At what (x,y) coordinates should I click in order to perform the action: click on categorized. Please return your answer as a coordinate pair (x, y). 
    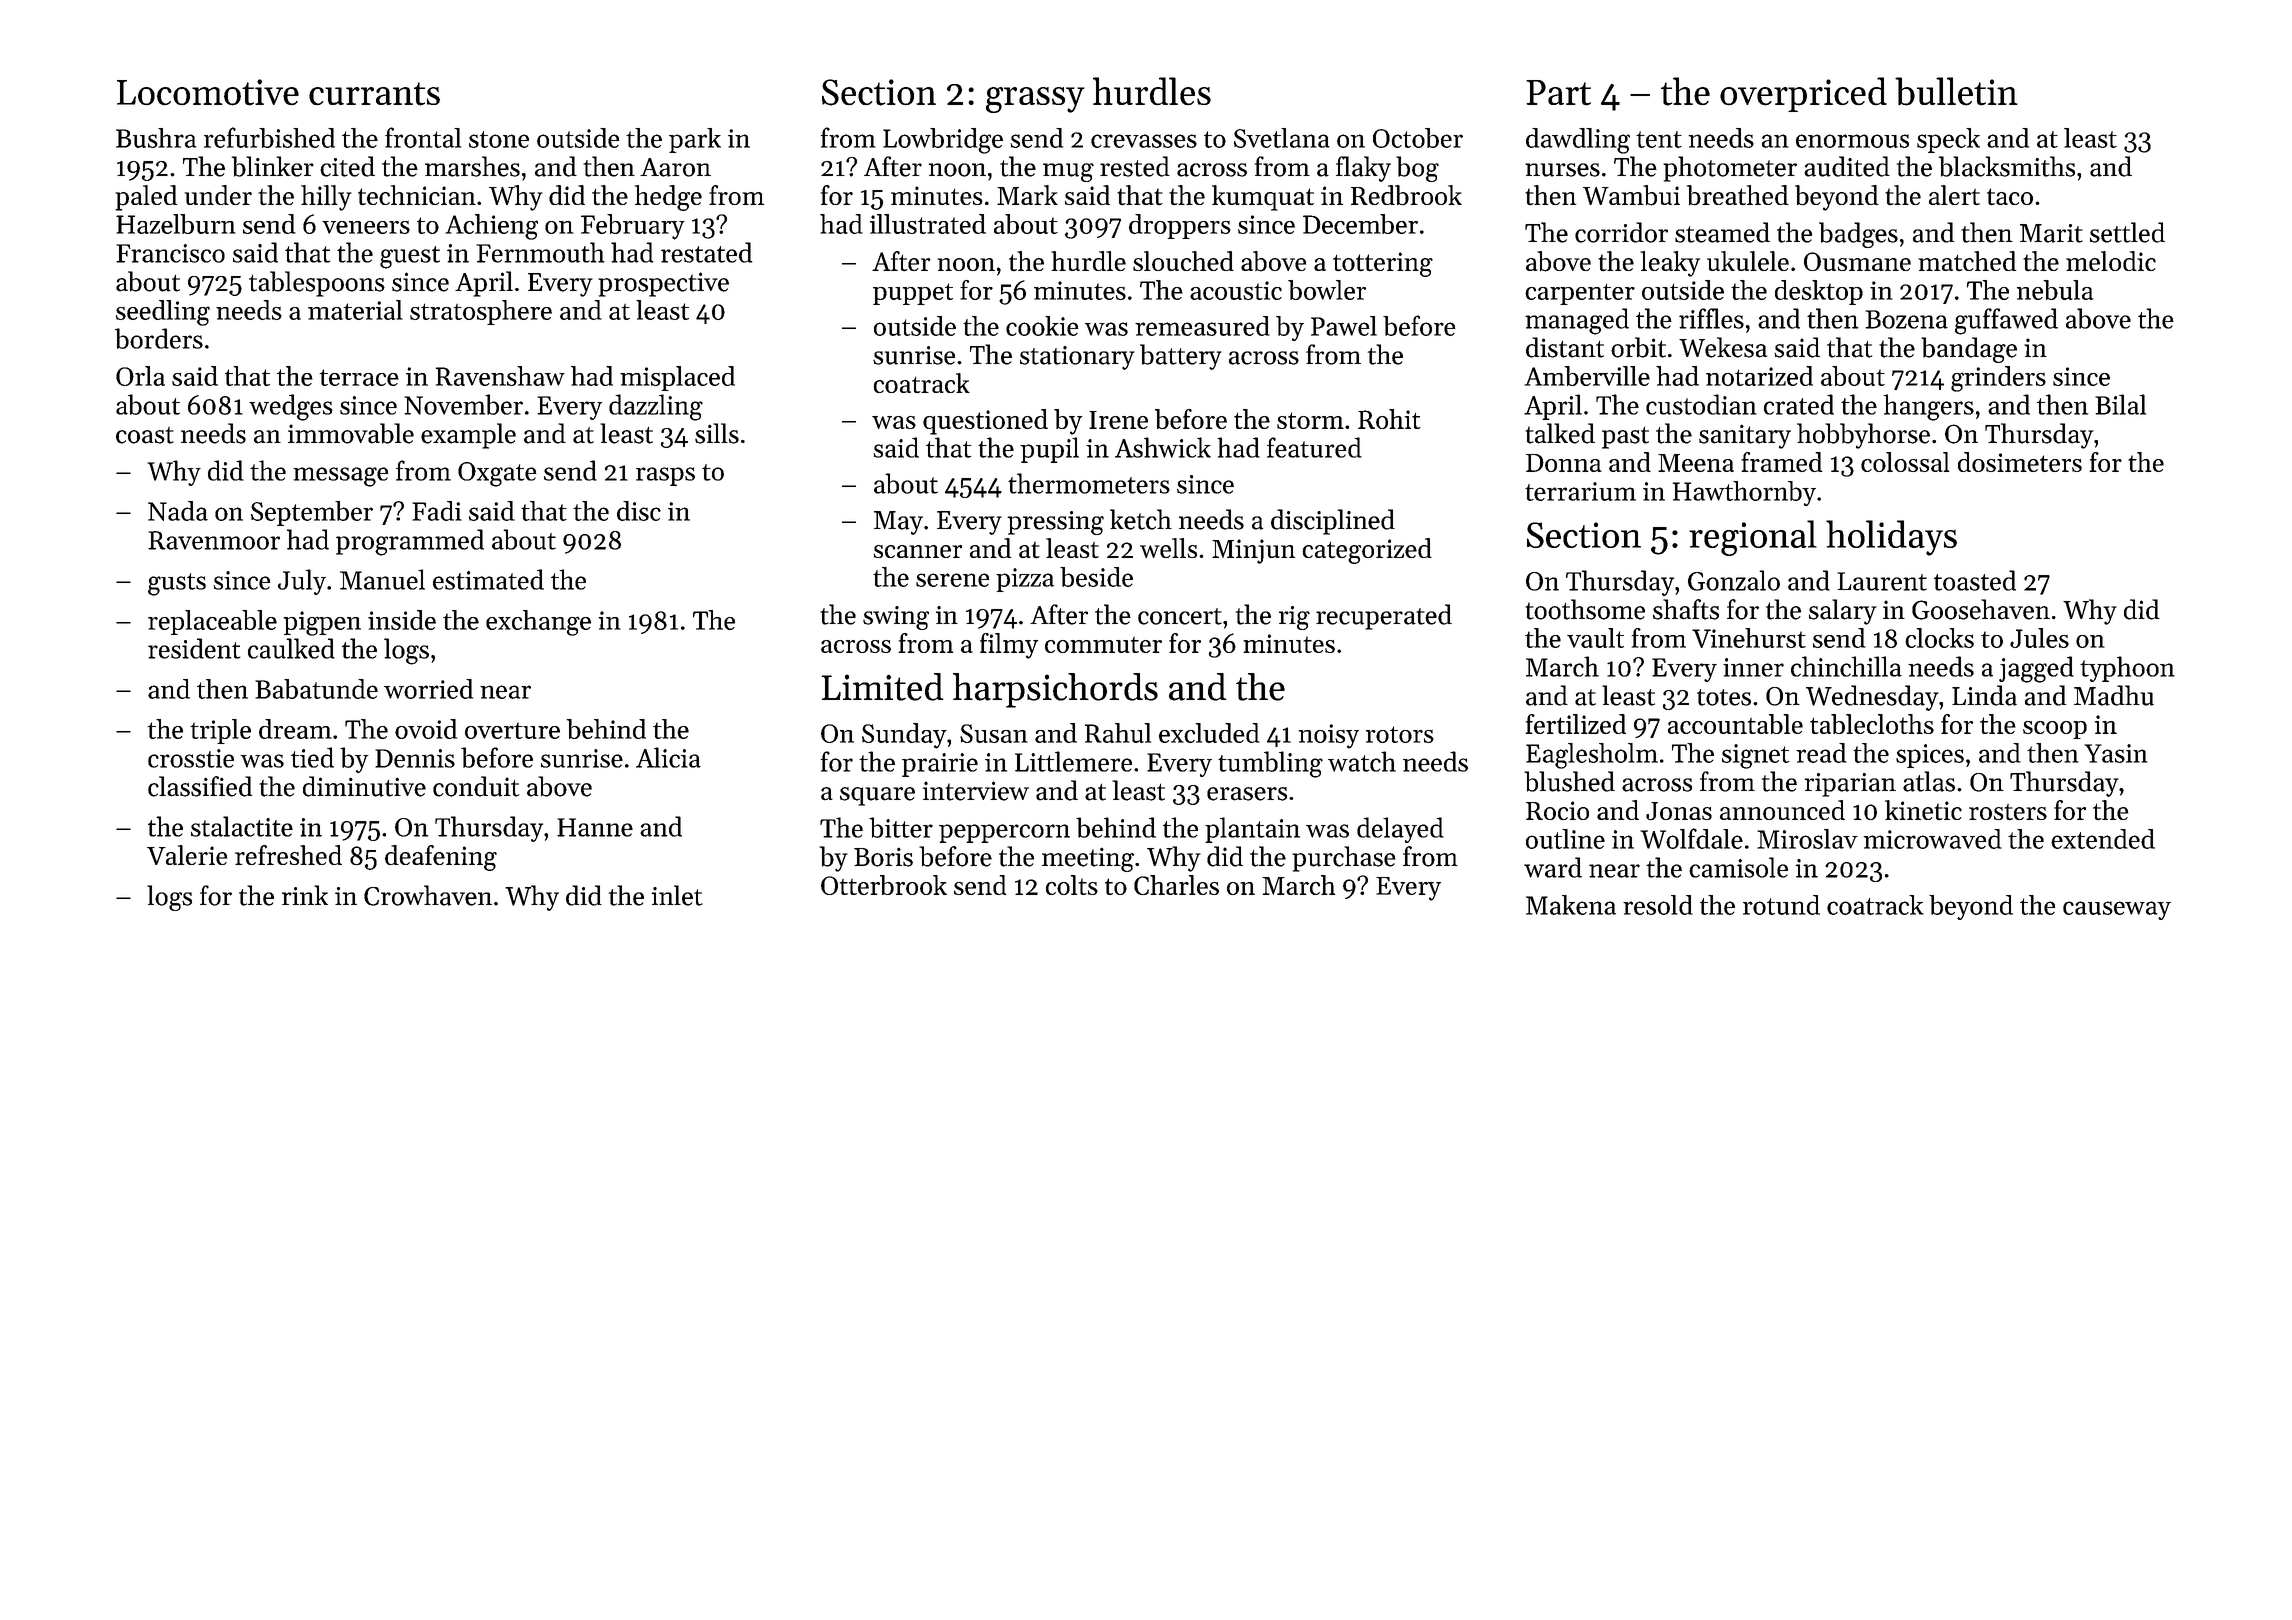
    Looking at the image, I should click on (1367, 551).
